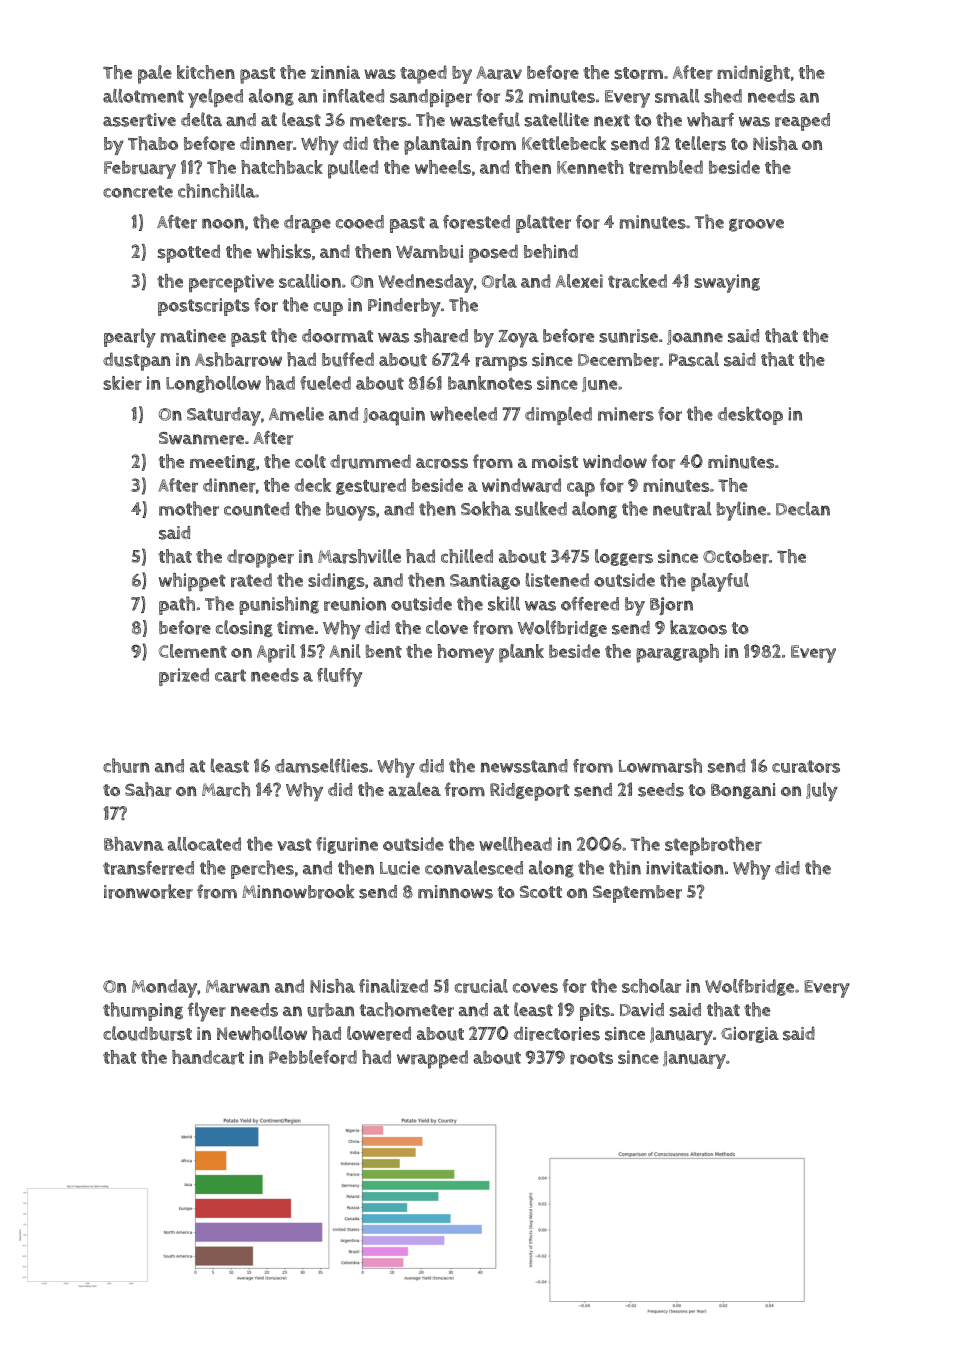  Describe the element at coordinates (148, 868) in the page. I see `transferred` at that location.
